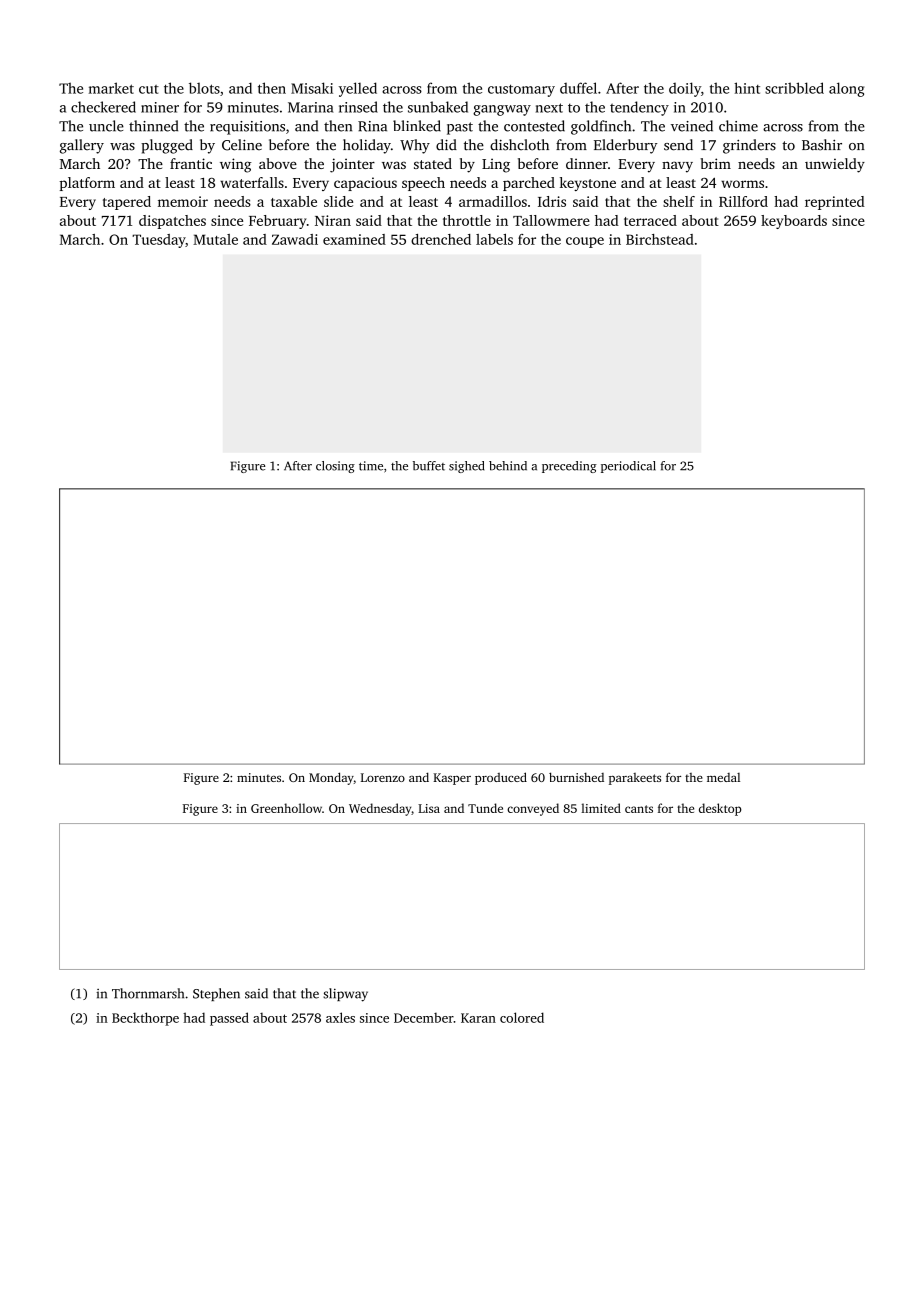  Describe the element at coordinates (723, 777) in the document. I see `medal` at that location.
